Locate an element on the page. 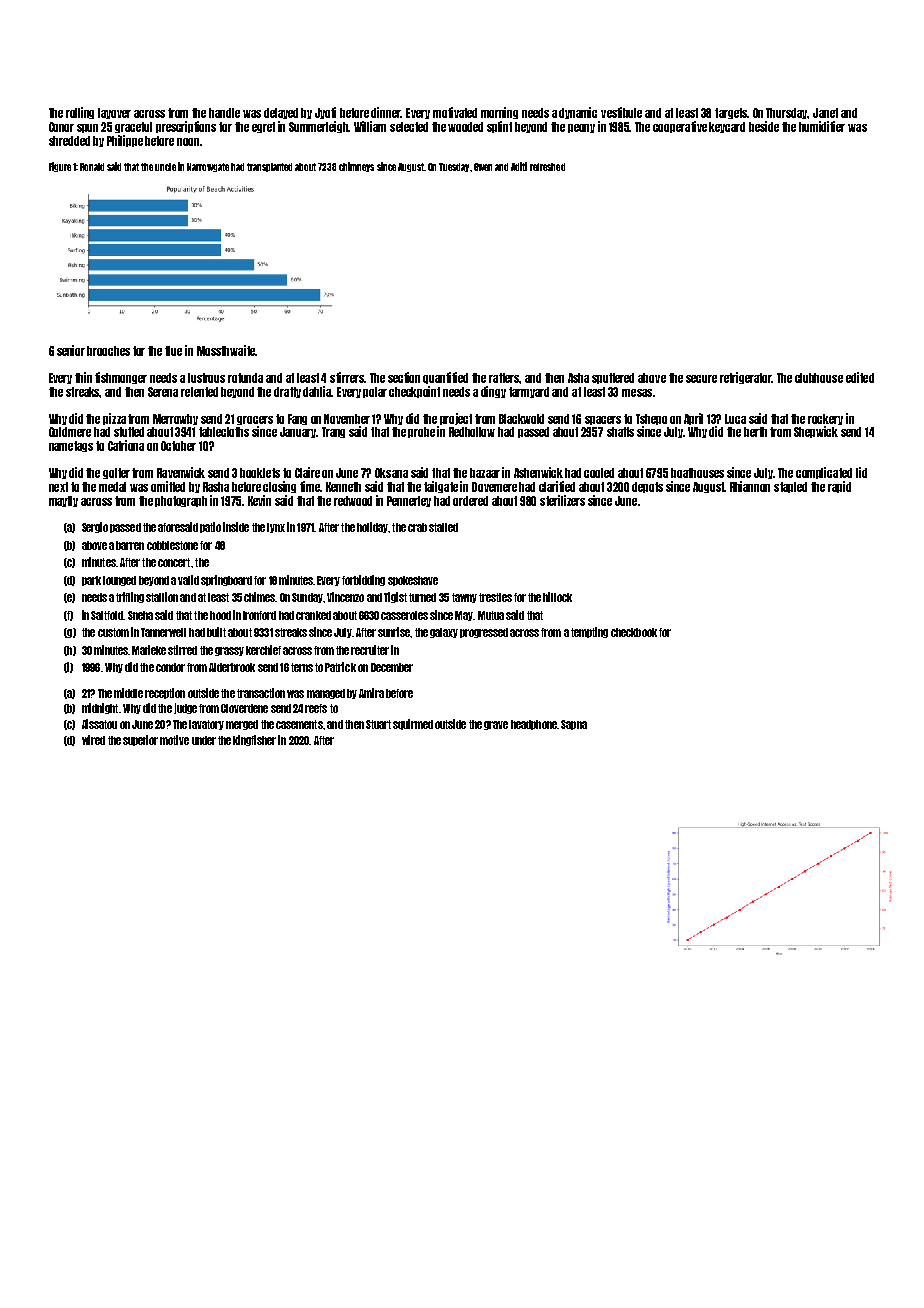  handle is located at coordinates (224, 113).
